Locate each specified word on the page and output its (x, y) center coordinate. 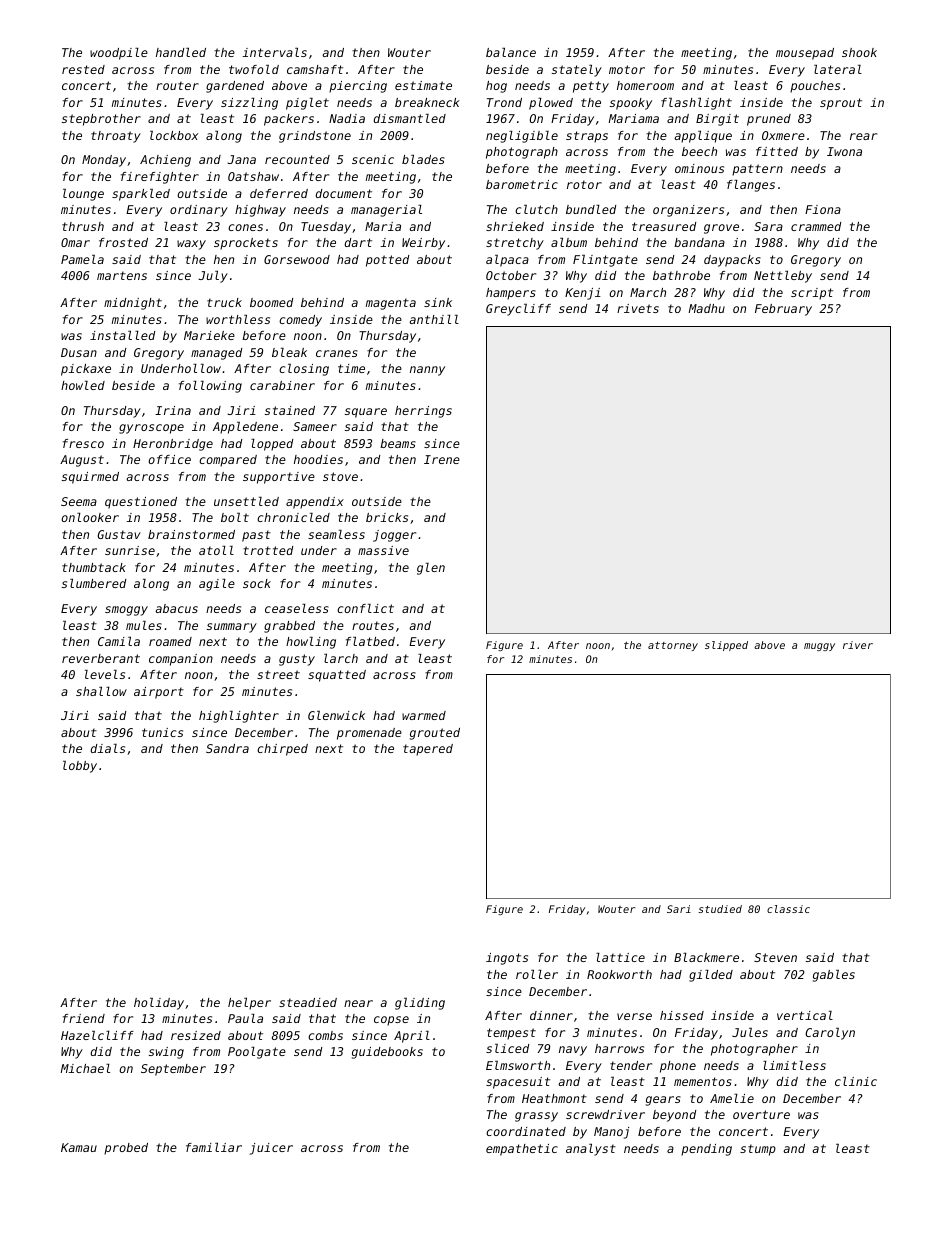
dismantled (410, 118)
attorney (673, 646)
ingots (507, 959)
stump (758, 1150)
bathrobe (681, 275)
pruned (769, 120)
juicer (271, 1149)
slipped (726, 646)
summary (232, 628)
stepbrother (101, 120)
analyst (591, 1150)
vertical (805, 1015)
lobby (80, 767)
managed (216, 354)
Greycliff (518, 310)
